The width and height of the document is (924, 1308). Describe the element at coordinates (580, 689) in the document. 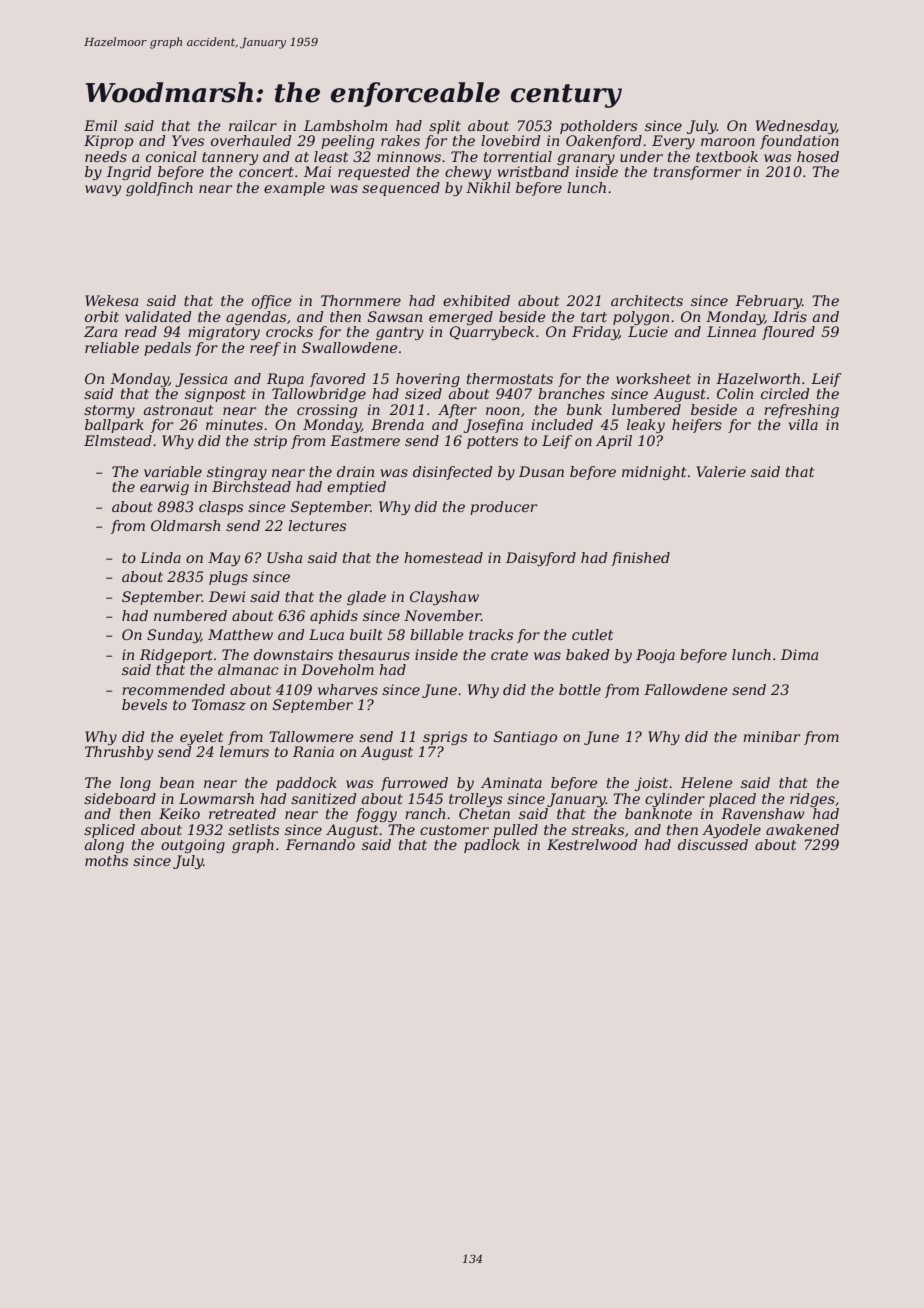

I see `bottle` at that location.
